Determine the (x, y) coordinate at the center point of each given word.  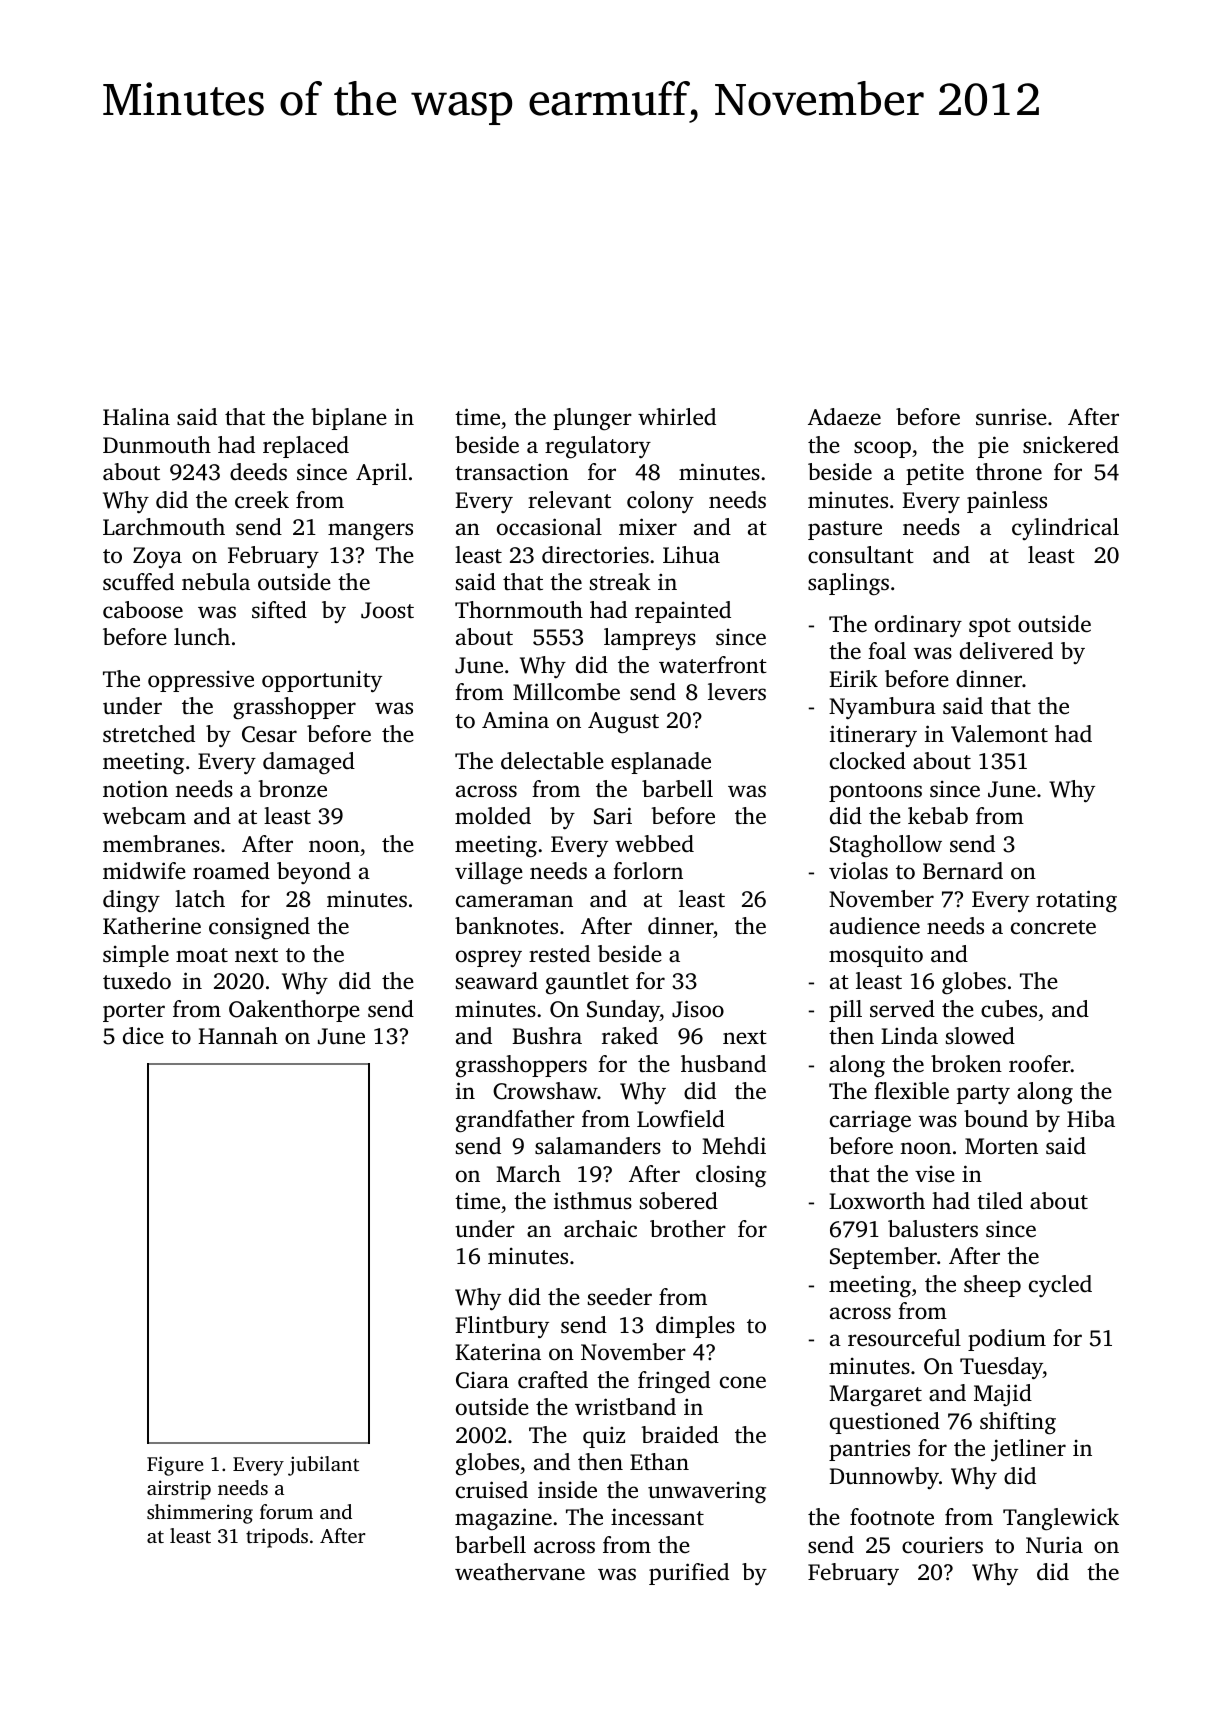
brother (688, 1229)
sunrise (1011, 417)
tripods (277, 1538)
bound (996, 1118)
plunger (592, 419)
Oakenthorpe (294, 1011)
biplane (349, 419)
